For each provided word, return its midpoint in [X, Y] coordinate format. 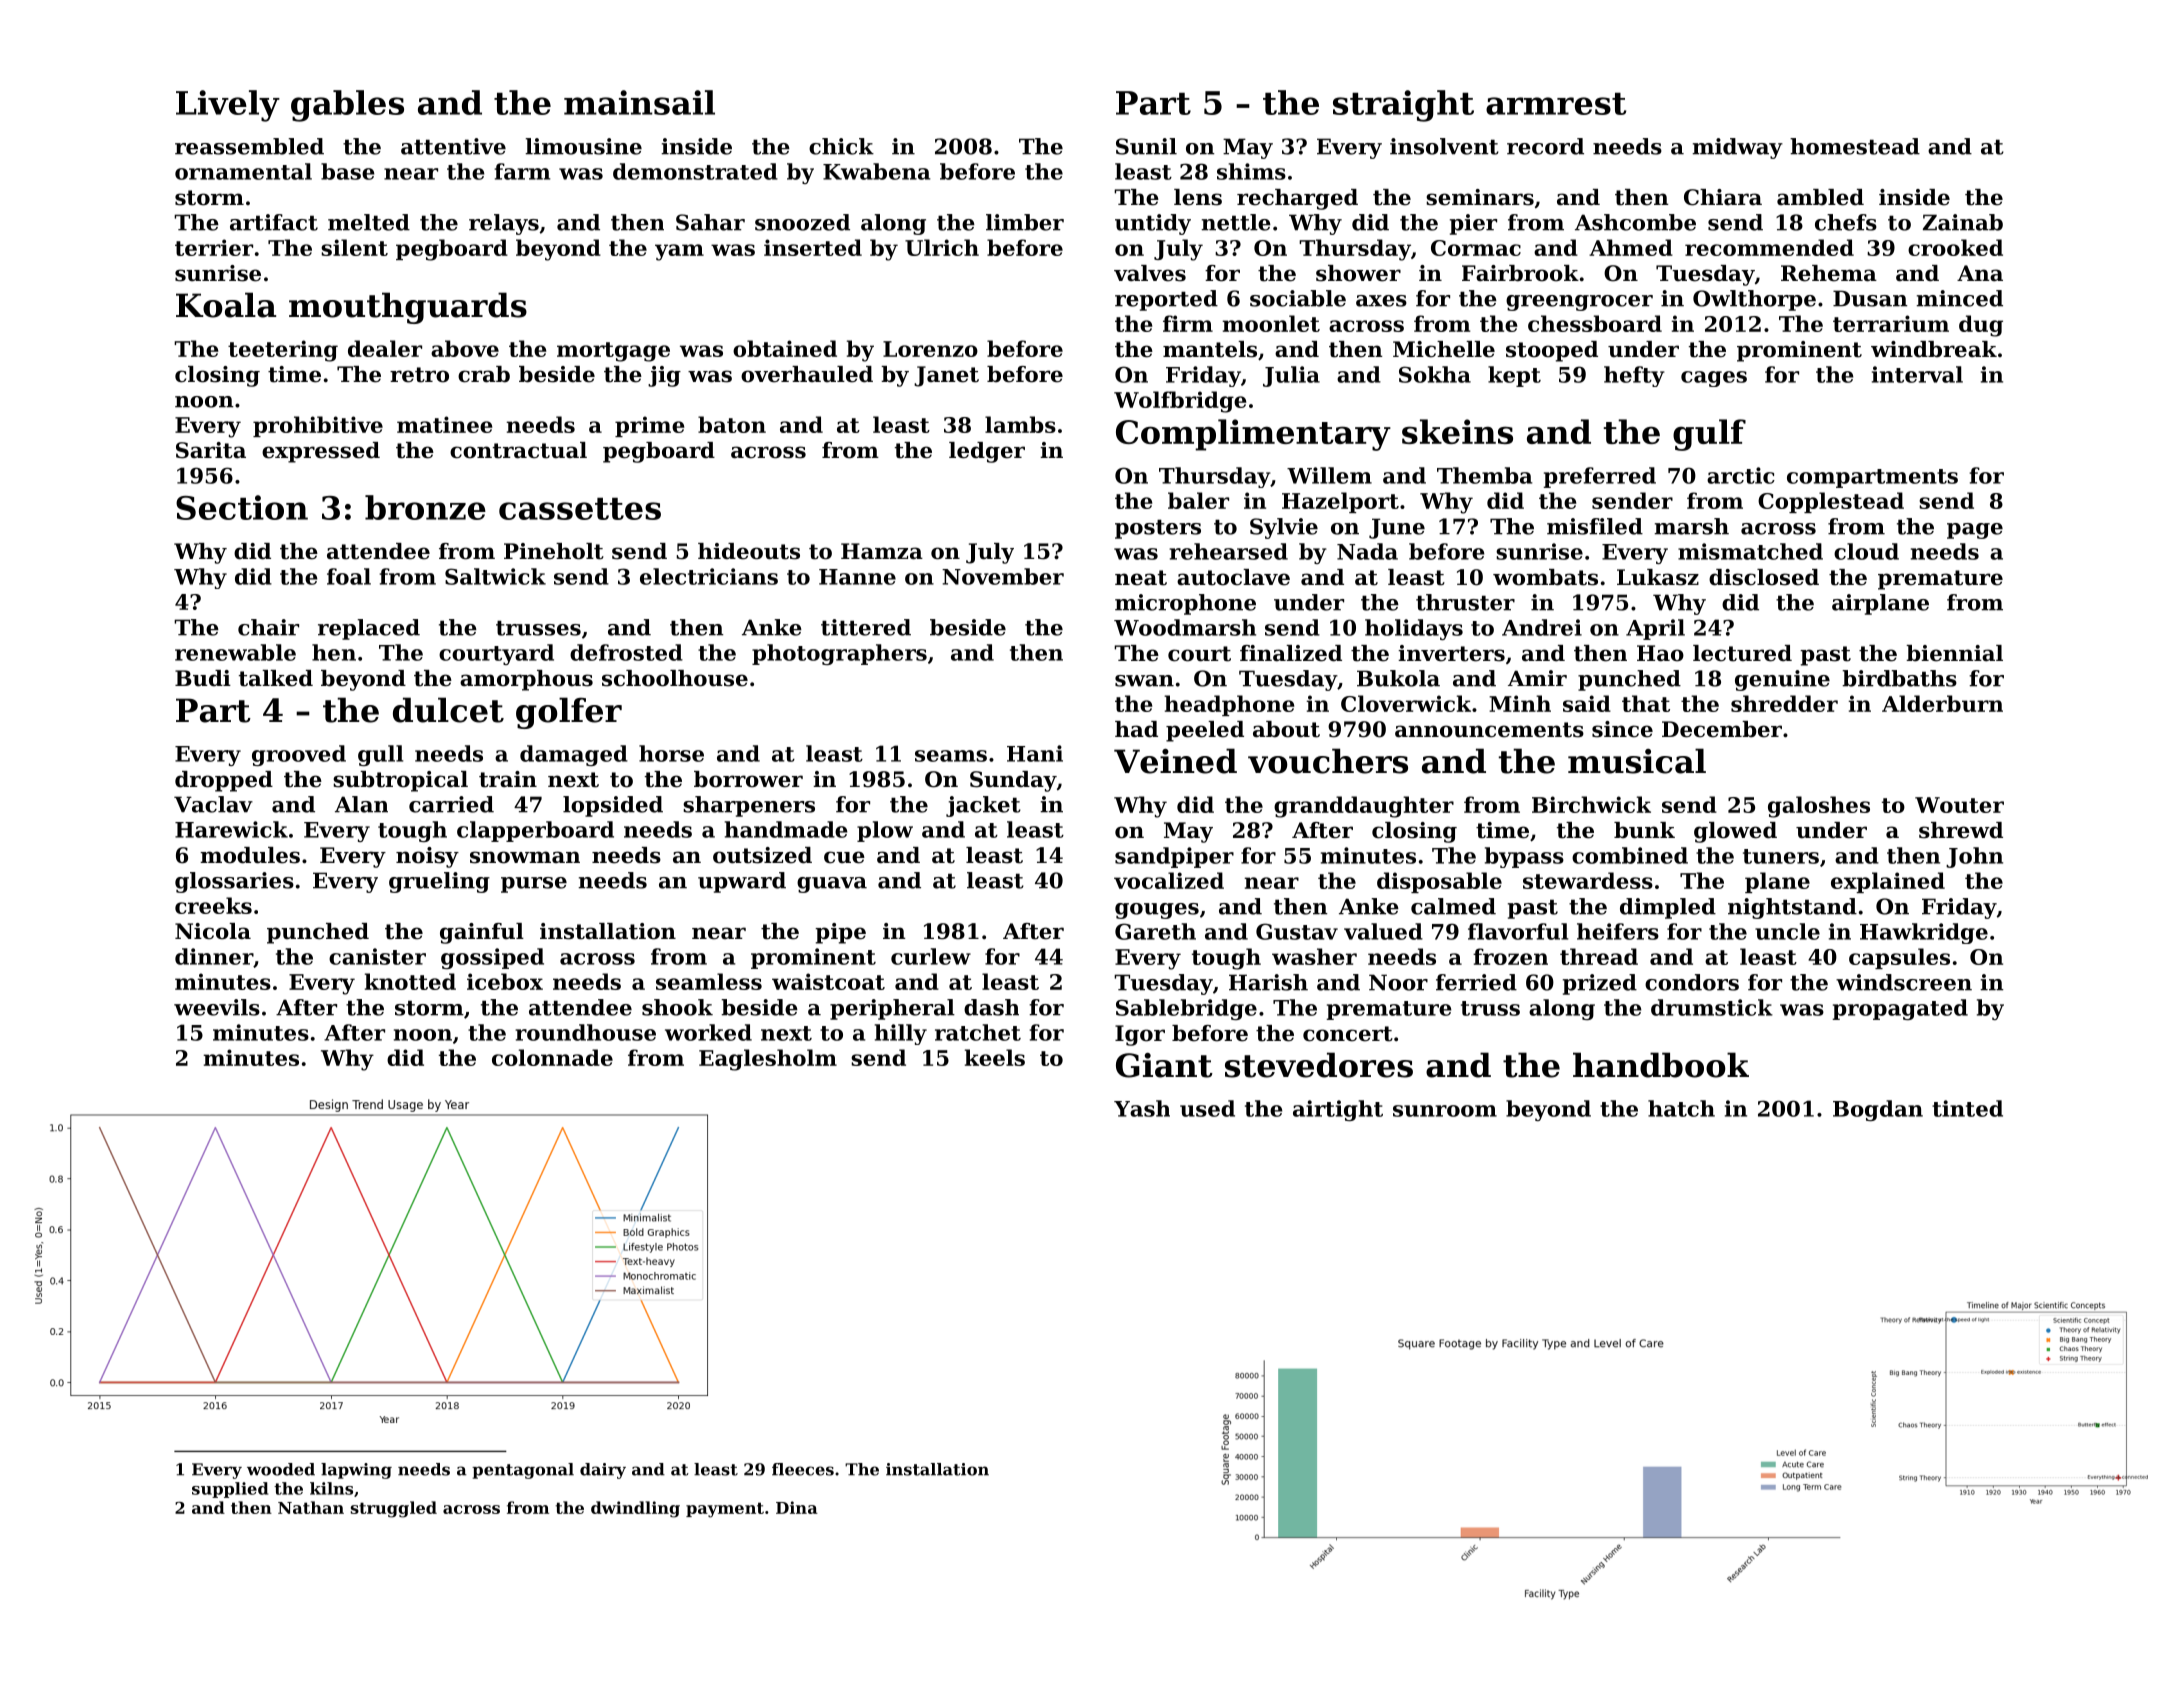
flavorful [1518, 931]
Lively [228, 106]
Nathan [311, 1507]
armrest [1556, 104]
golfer [569, 713]
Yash [1142, 1108]
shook [677, 1007]
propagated [1900, 1009]
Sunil [1146, 146]
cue [844, 857]
